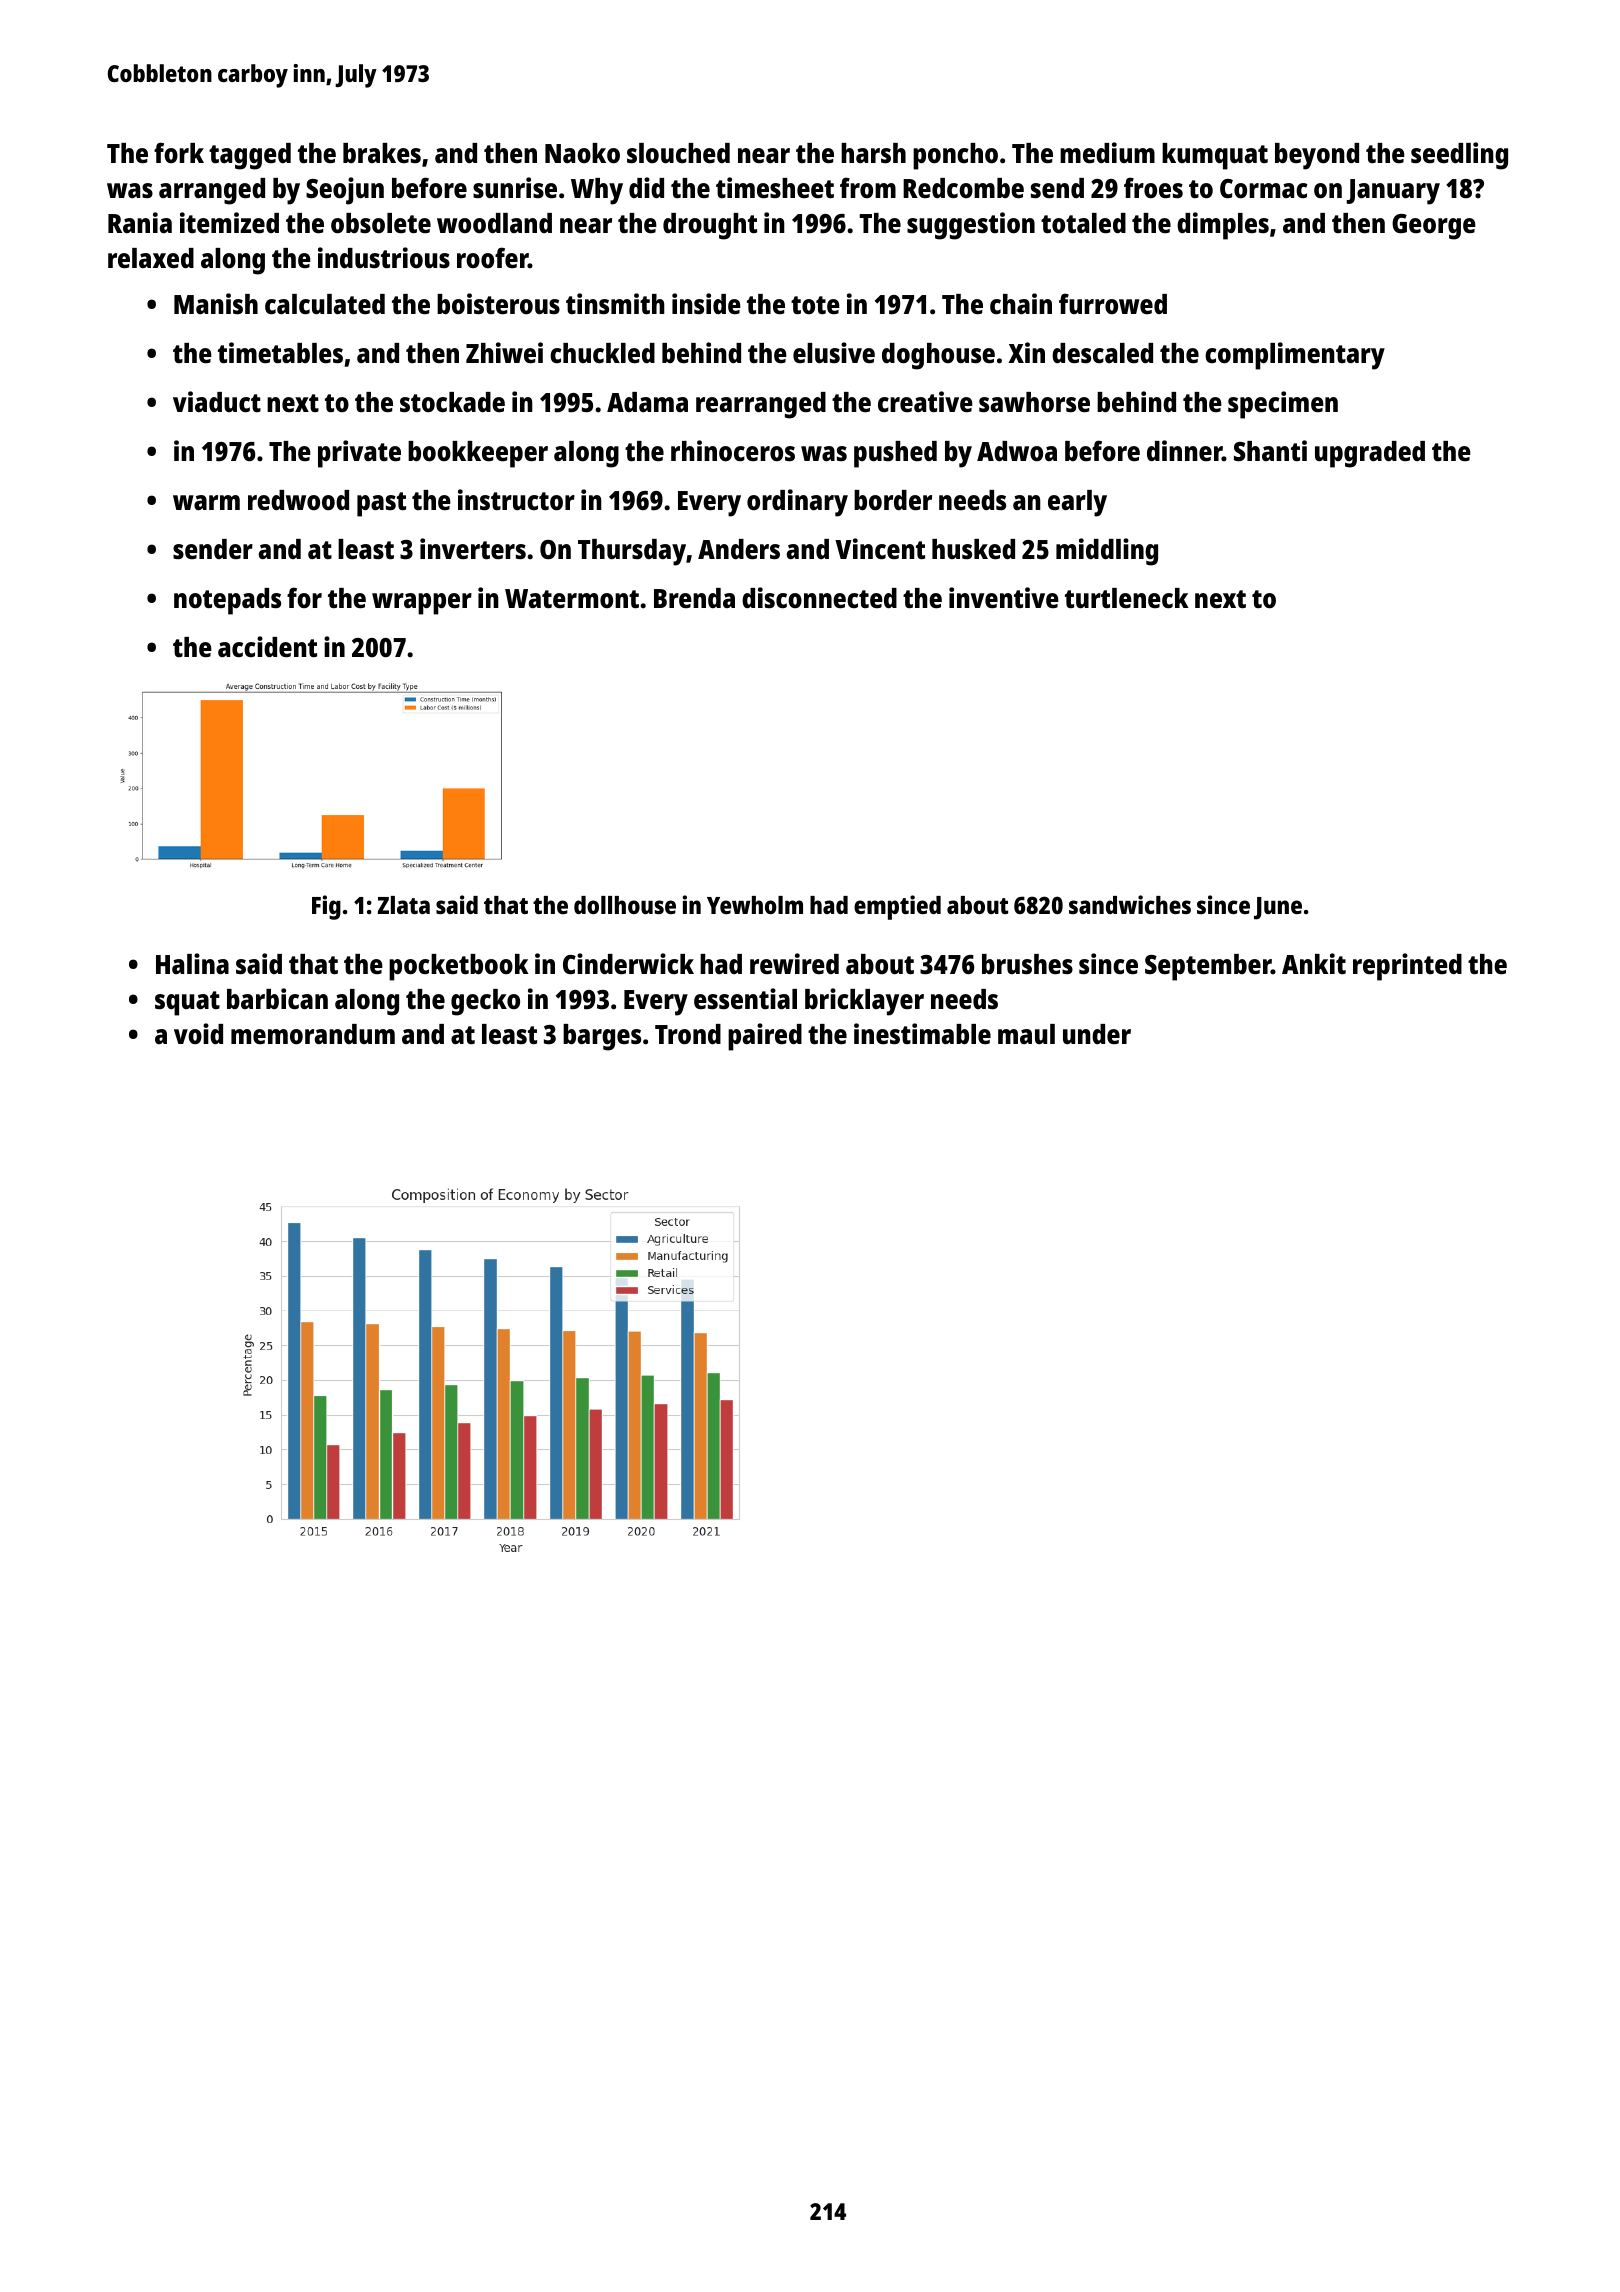 The width and height of the image is (1620, 2292). Describe the element at coordinates (765, 1037) in the image. I see `paired` at that location.
